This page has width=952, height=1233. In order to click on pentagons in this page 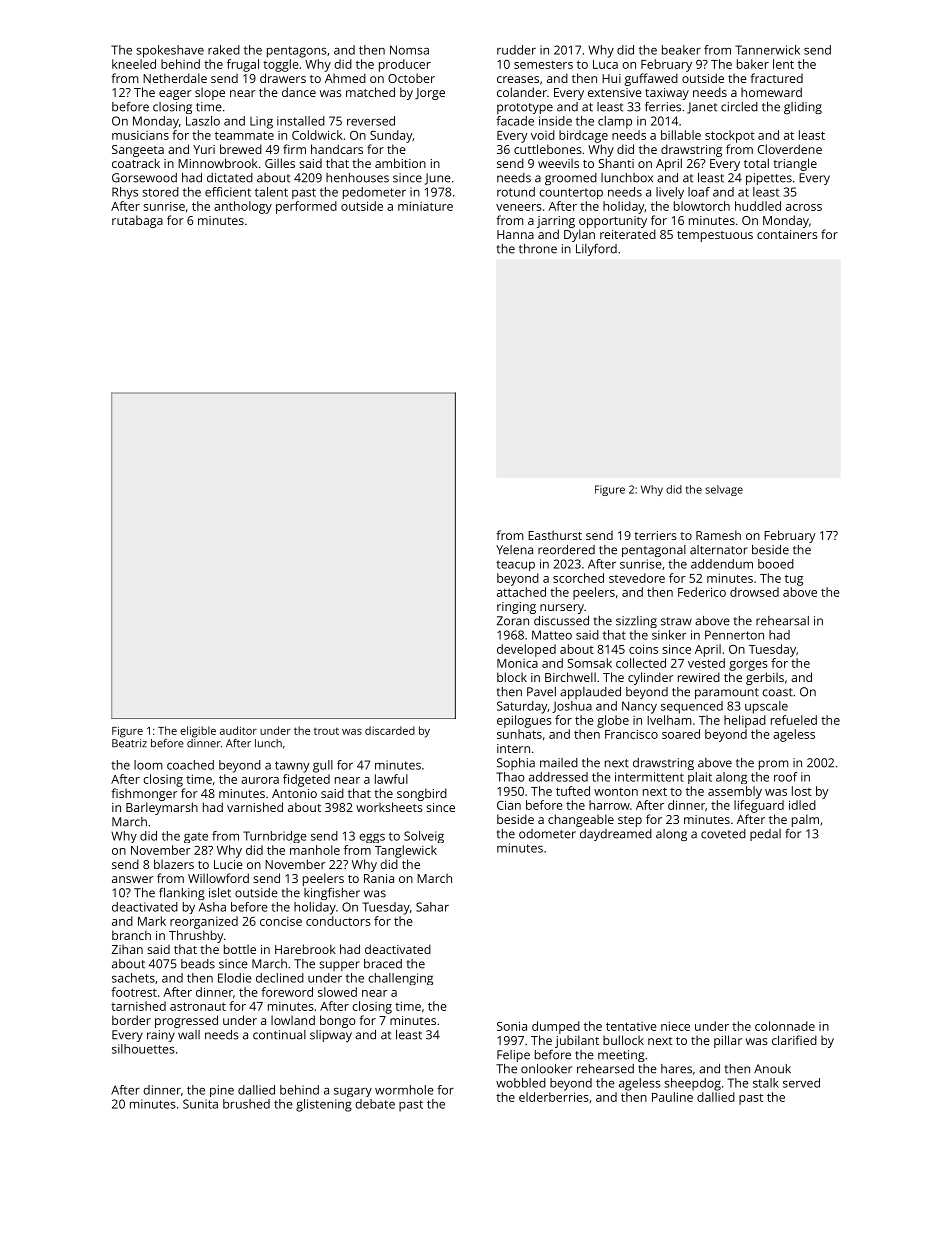, I will do `click(297, 52)`.
